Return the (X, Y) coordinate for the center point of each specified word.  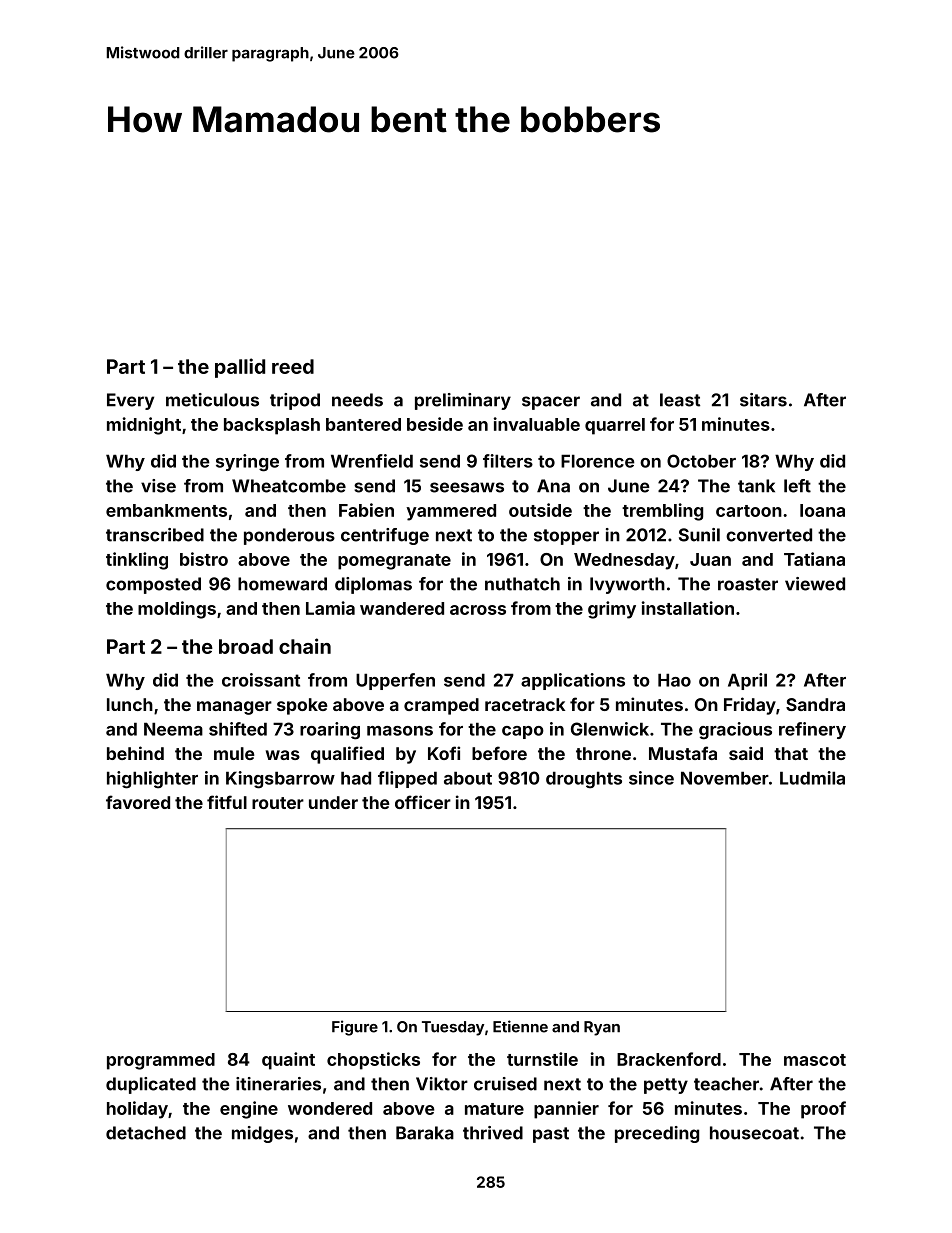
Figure (355, 1028)
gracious (735, 731)
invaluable (537, 424)
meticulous (212, 400)
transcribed (155, 535)
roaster (748, 584)
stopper (566, 537)
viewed (815, 584)
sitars (763, 400)
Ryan (602, 1028)
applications (573, 681)
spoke (302, 706)
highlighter (152, 780)
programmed (161, 1061)
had (356, 778)
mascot (815, 1060)
